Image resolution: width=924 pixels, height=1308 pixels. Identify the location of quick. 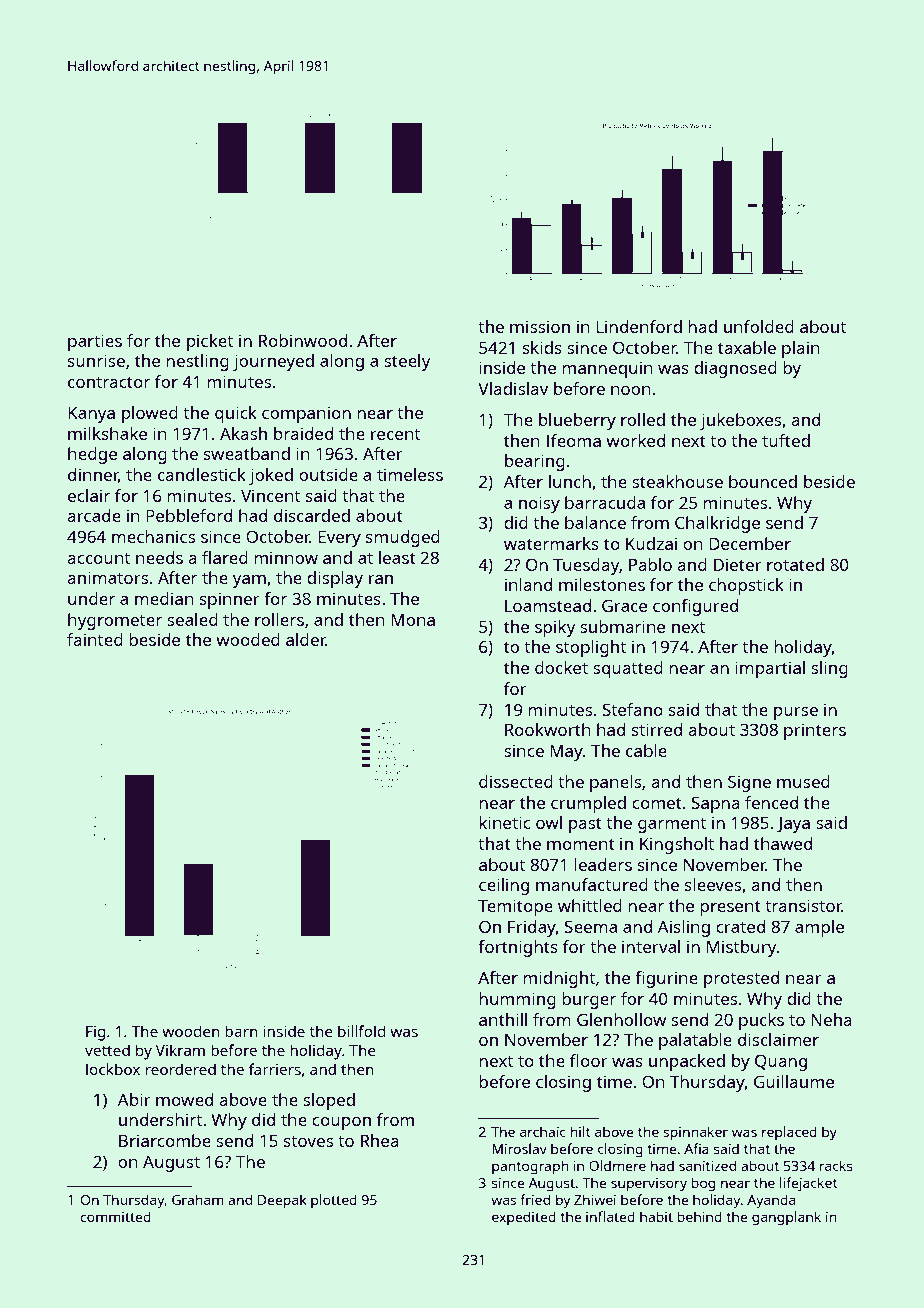
(236, 414).
